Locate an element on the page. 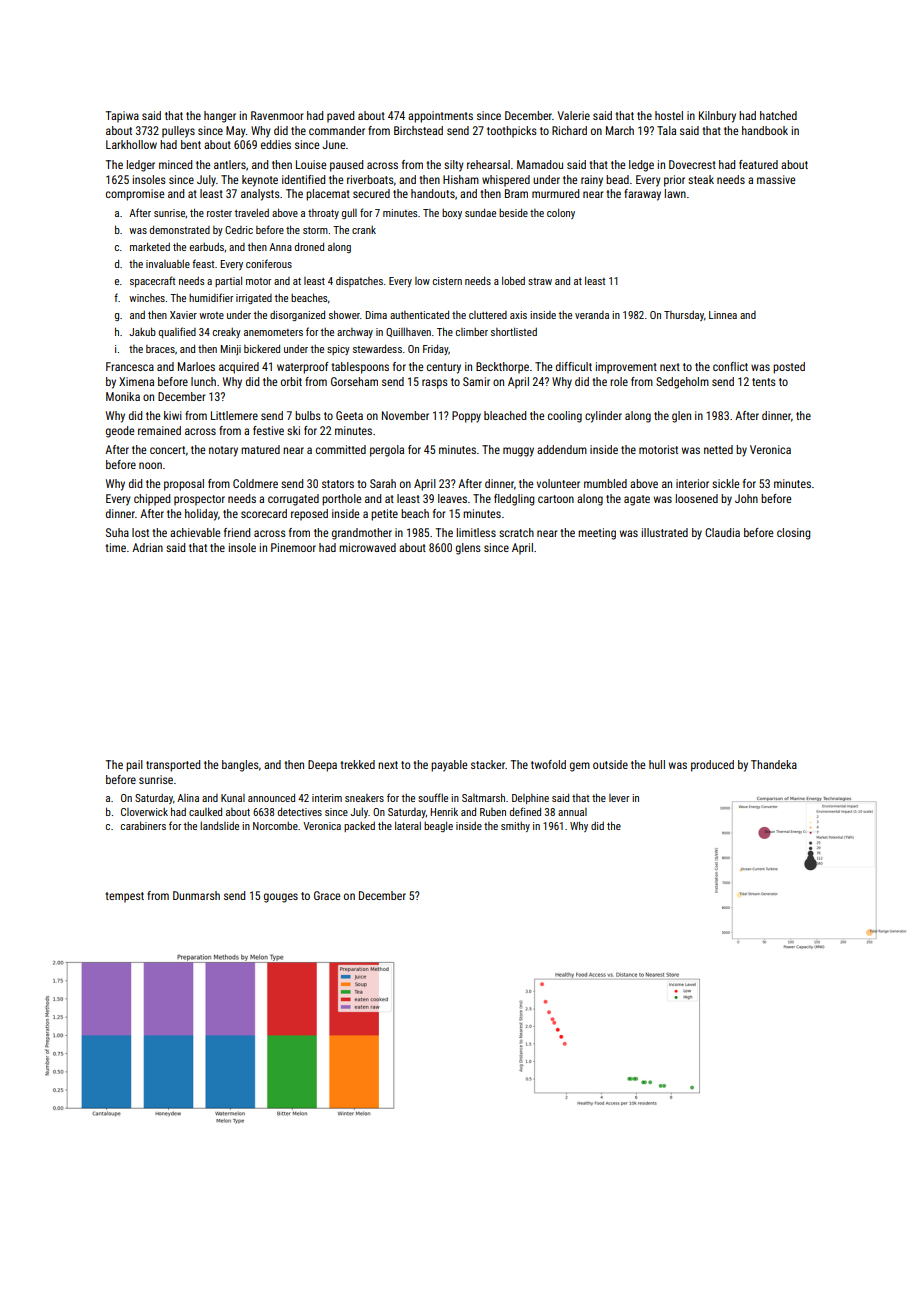  trekked is located at coordinates (357, 764).
